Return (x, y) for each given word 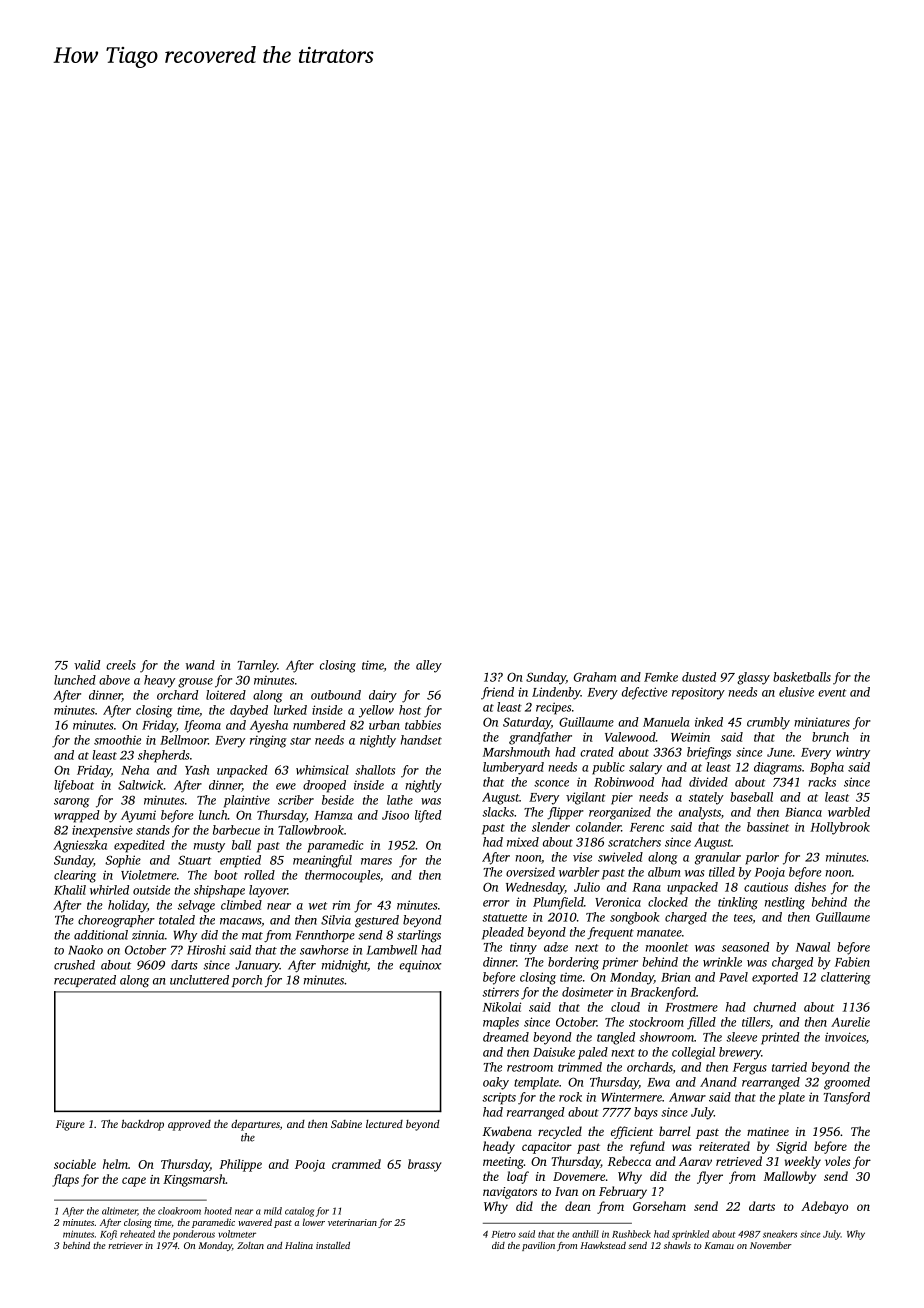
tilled (722, 872)
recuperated (85, 981)
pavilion (538, 1246)
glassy (753, 678)
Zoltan (250, 1245)
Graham (595, 677)
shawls (677, 1245)
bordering (573, 963)
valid (87, 665)
